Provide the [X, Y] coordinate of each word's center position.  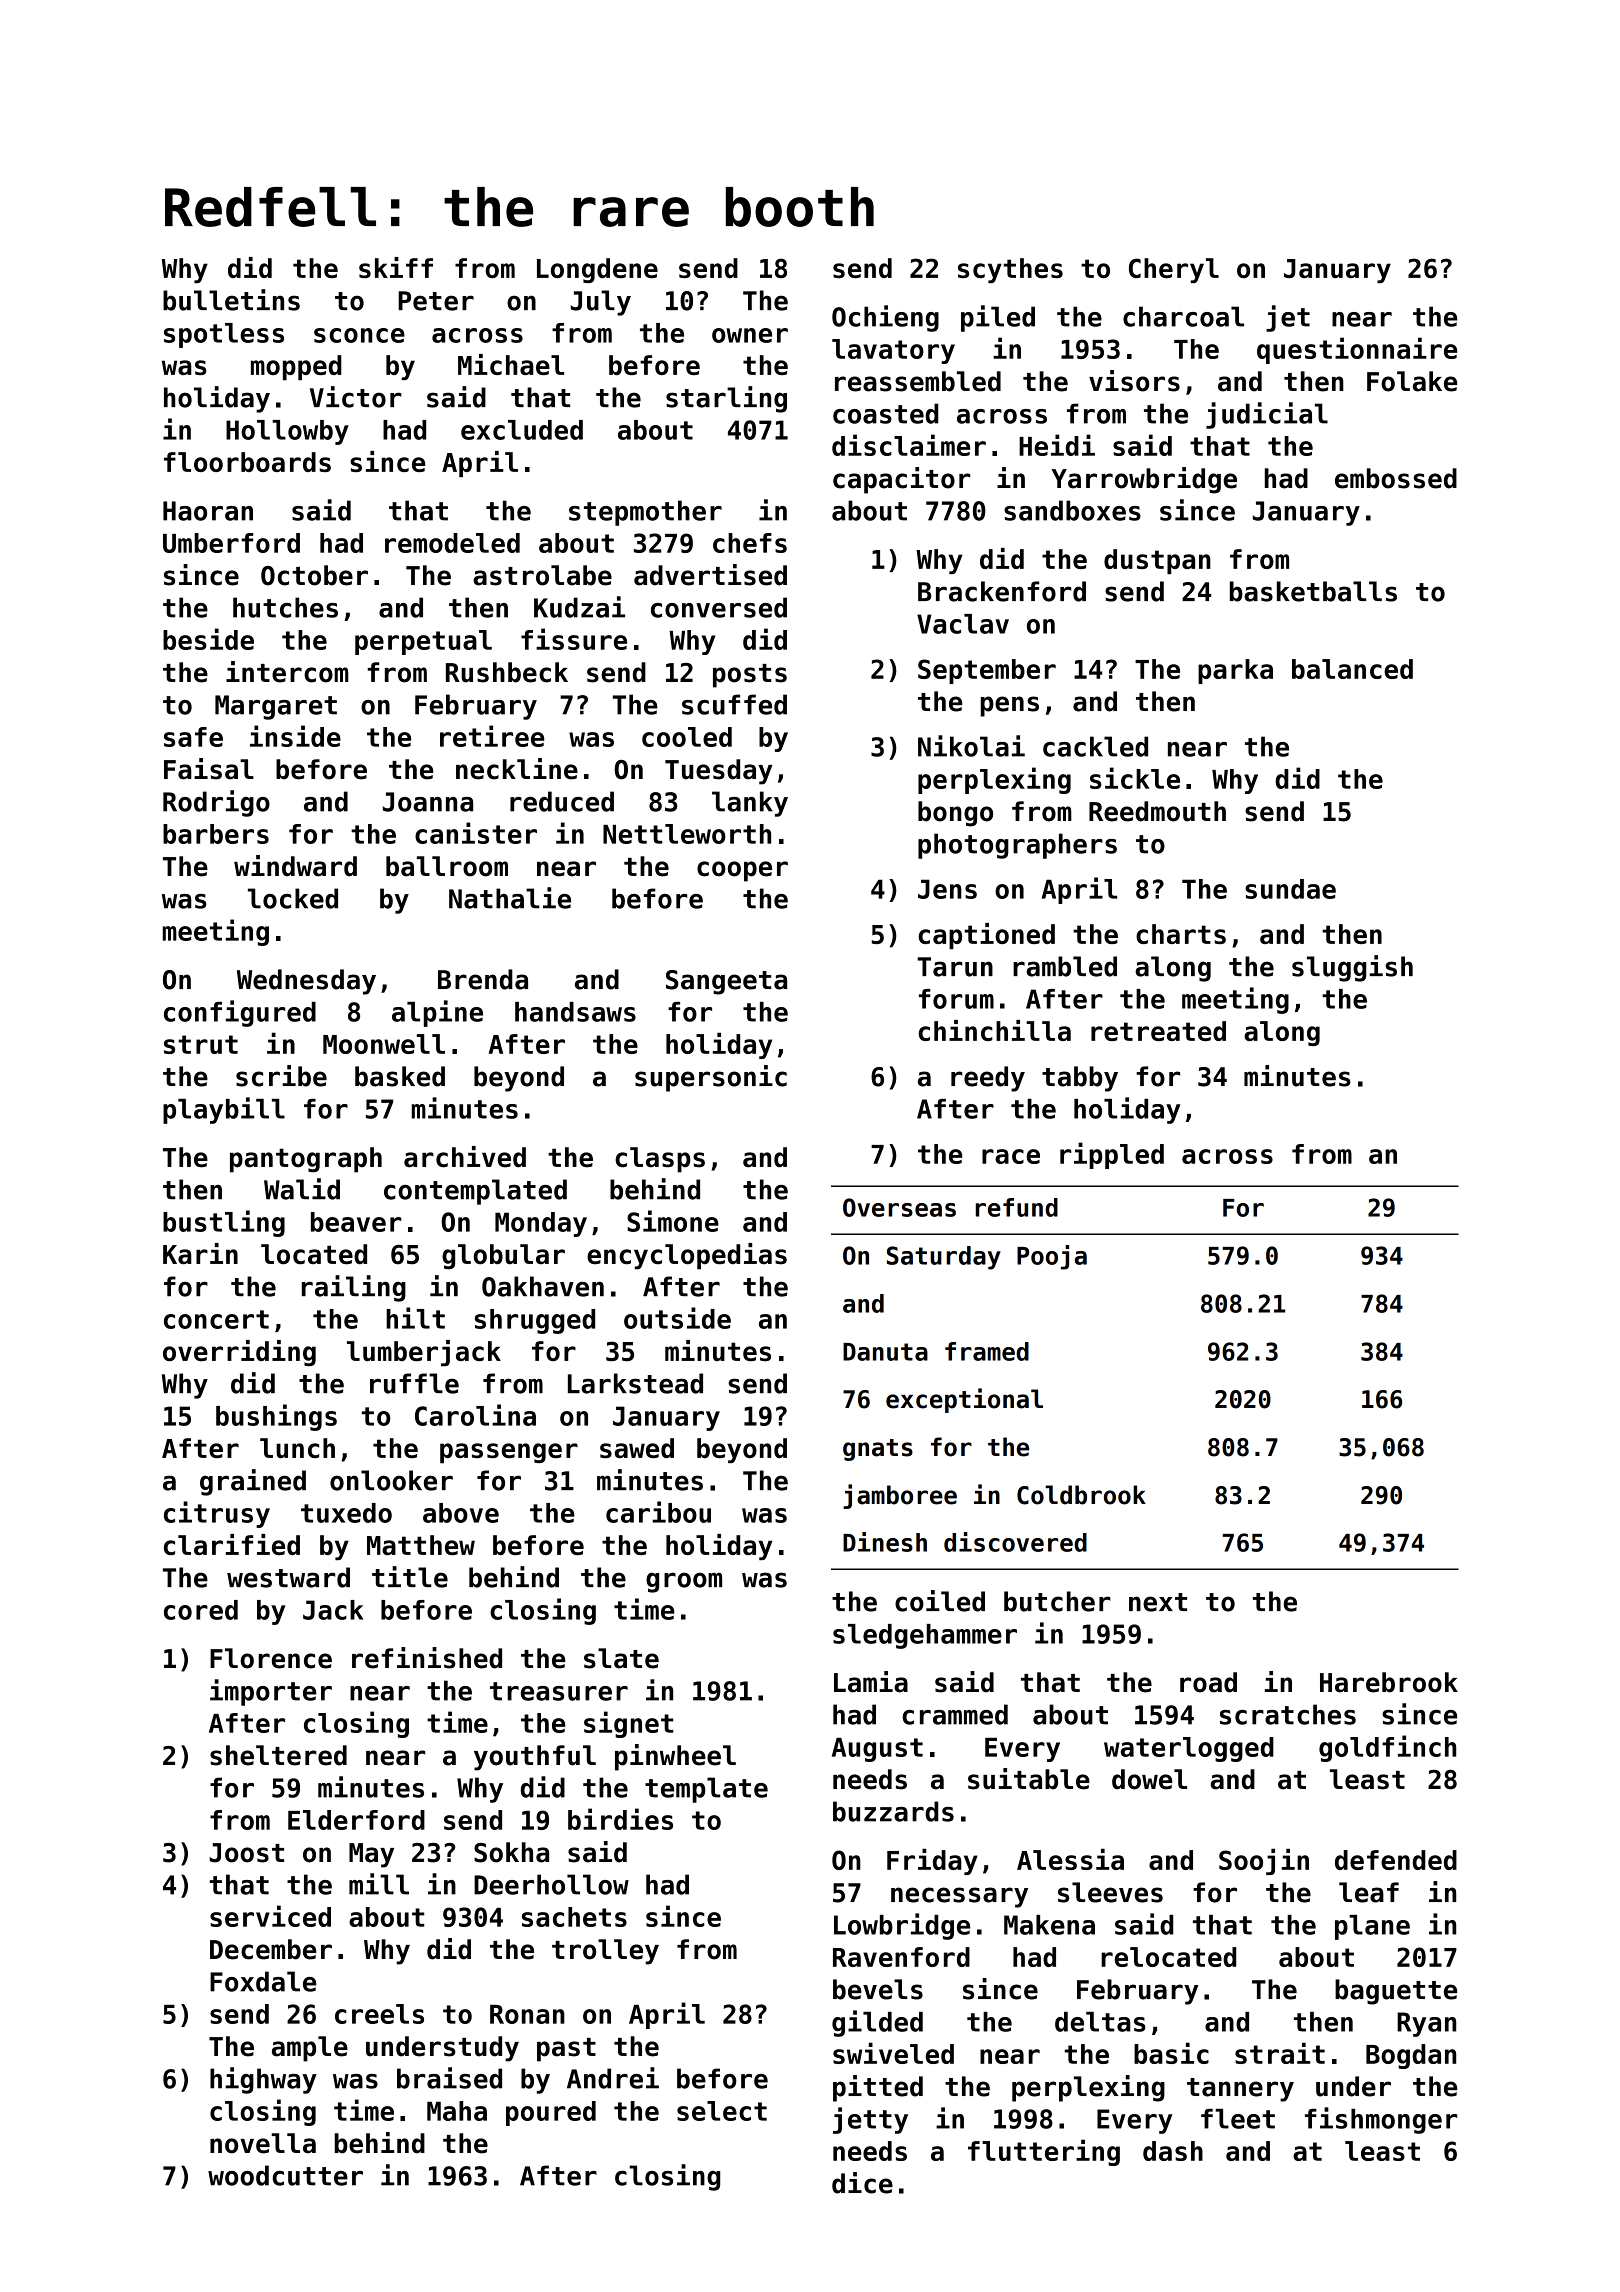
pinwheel [675, 1757]
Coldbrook [1081, 1495]
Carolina [475, 1415]
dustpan [1157, 561]
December [271, 1949]
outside [677, 1318]
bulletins [231, 300]
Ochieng [885, 318]
